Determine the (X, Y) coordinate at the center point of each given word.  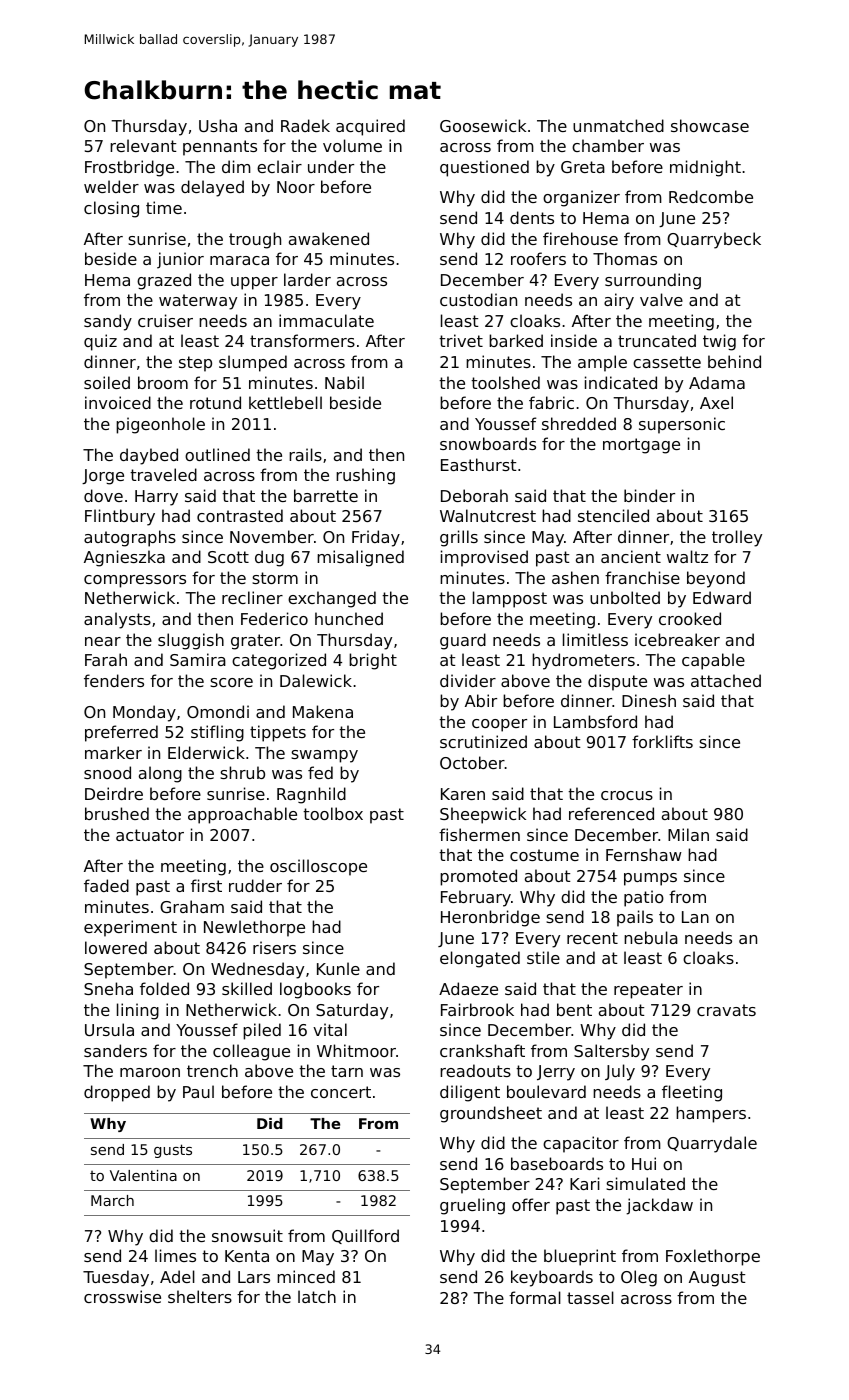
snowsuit (247, 1235)
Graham (192, 906)
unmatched (618, 125)
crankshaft (482, 1050)
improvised (484, 558)
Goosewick (483, 125)
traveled (163, 474)
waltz (687, 556)
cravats (726, 1010)
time (164, 207)
